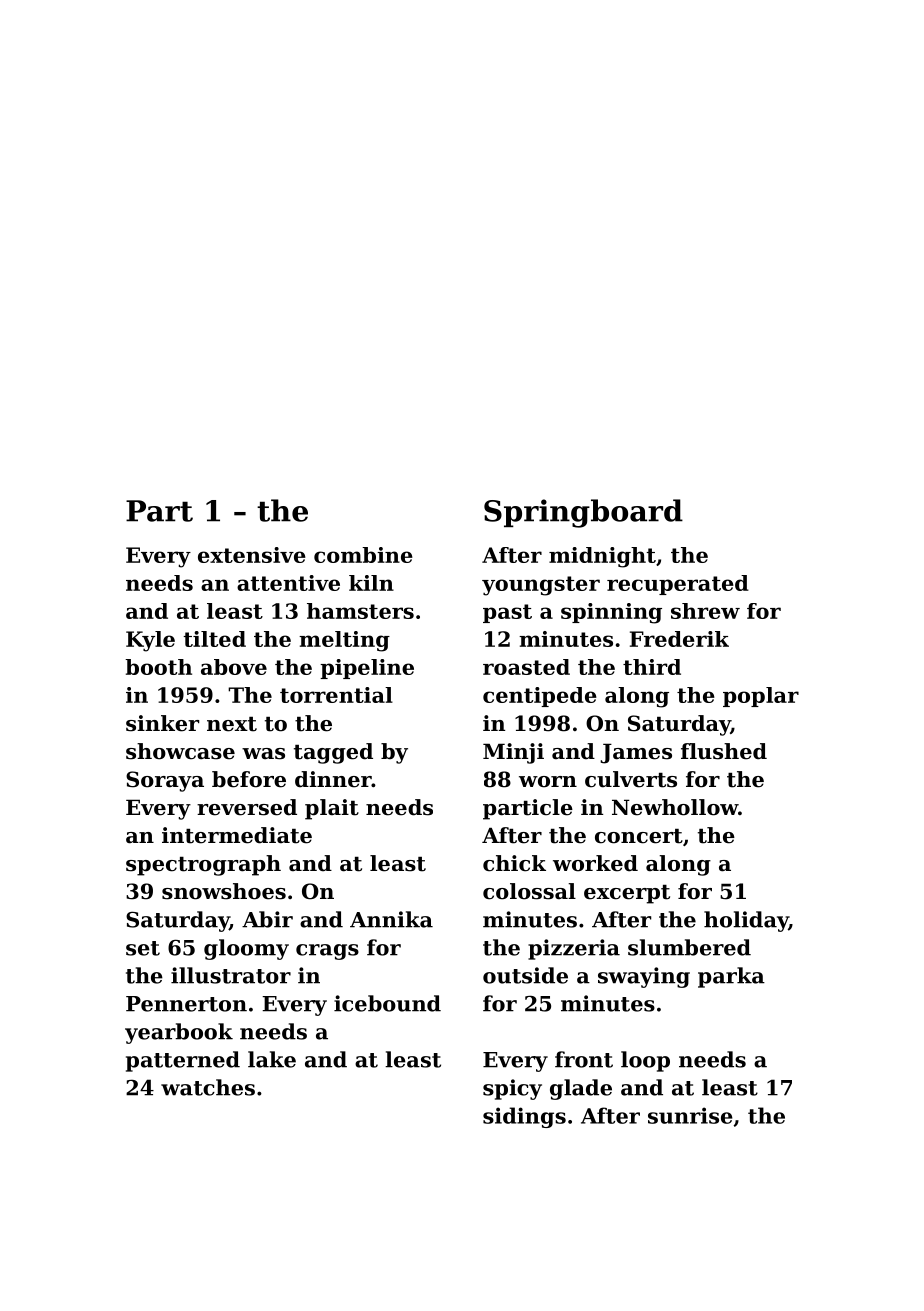 The image size is (924, 1311). What do you see at coordinates (724, 751) in the page?
I see `flushed` at bounding box center [724, 751].
